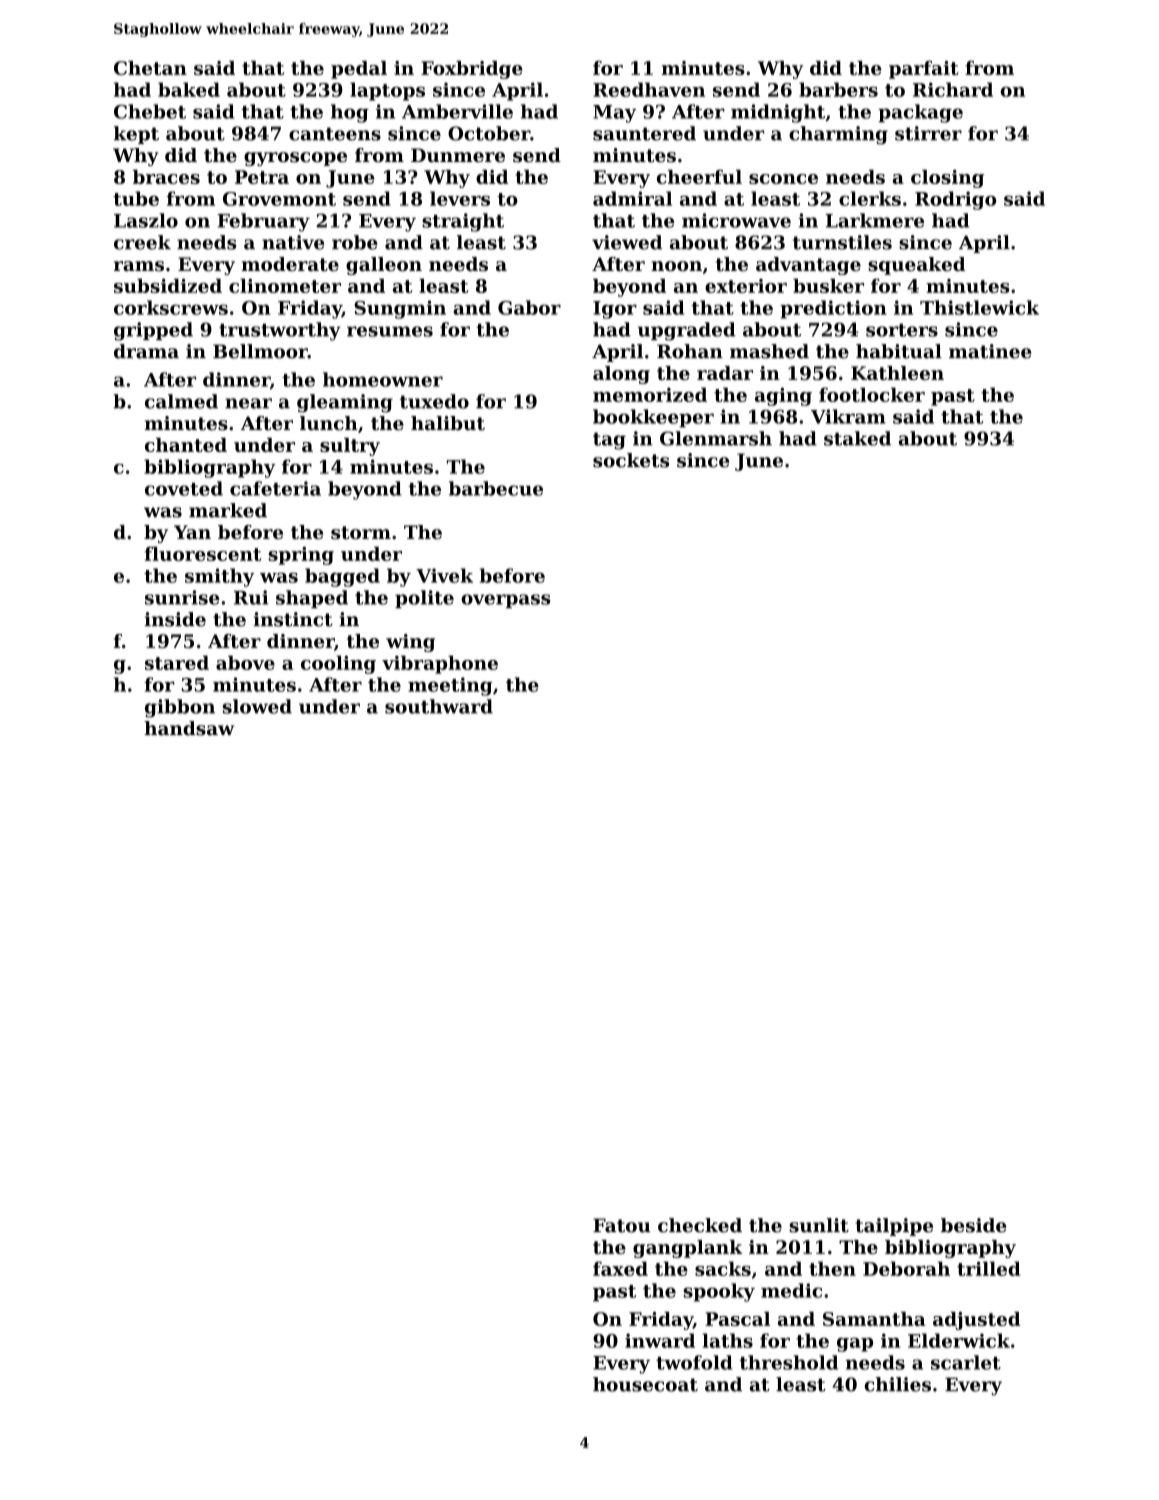 This image has width=1159, height=1500. Describe the element at coordinates (894, 1227) in the image. I see `tailpipe` at that location.
